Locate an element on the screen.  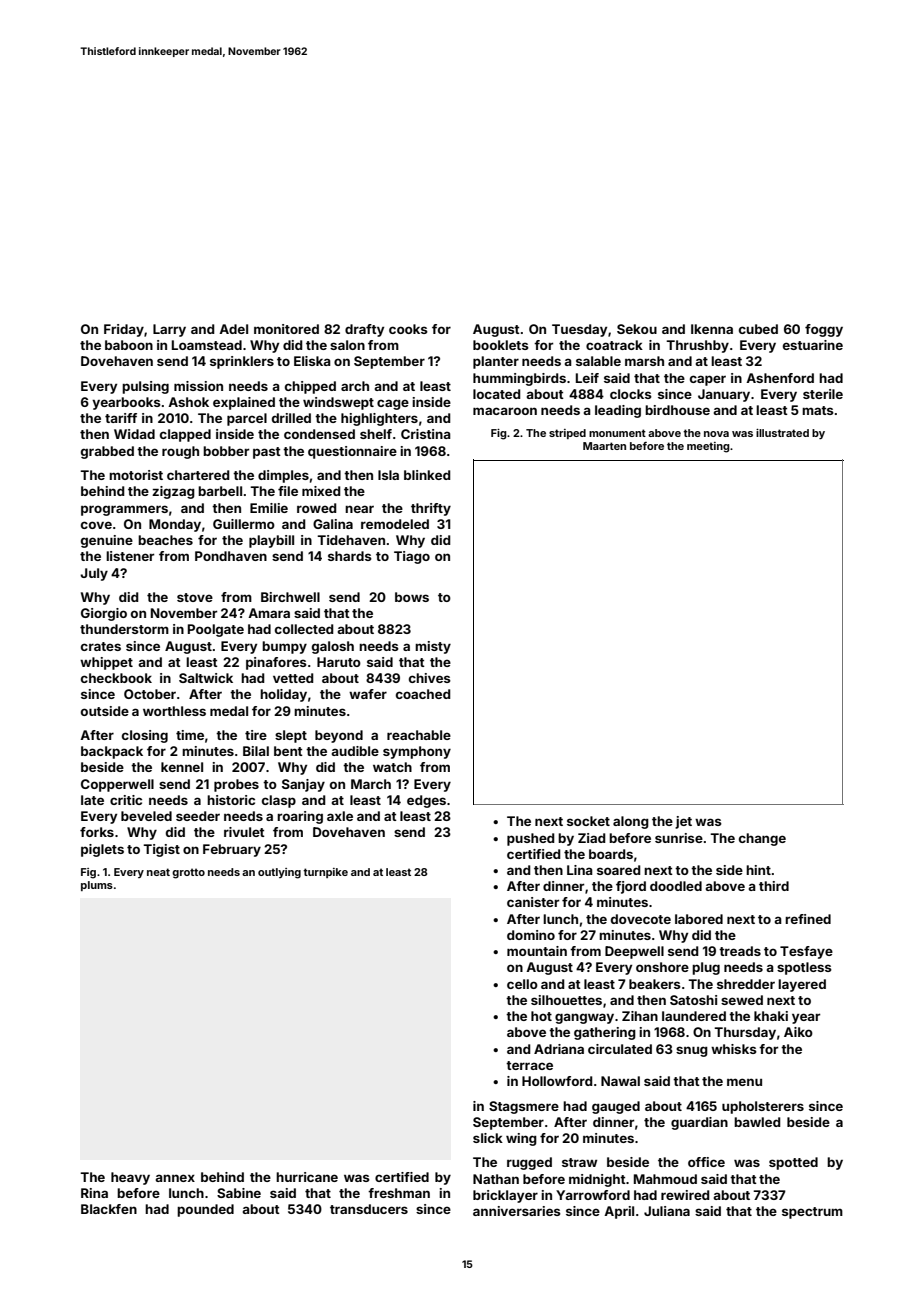
cooks is located at coordinates (408, 329).
